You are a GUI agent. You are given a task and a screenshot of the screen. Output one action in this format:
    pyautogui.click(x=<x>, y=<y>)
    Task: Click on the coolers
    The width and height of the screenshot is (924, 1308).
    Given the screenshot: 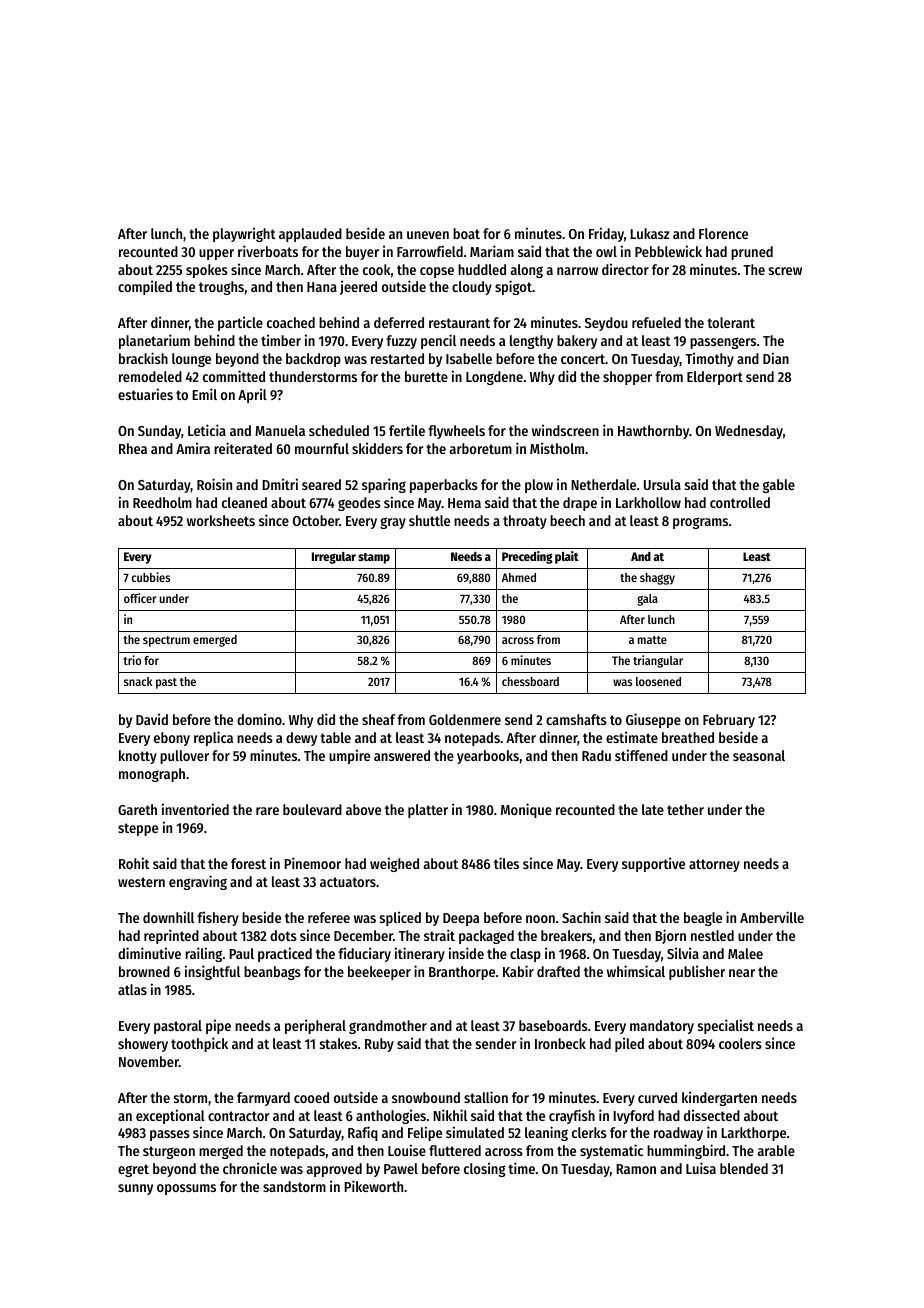 What is the action you would take?
    pyautogui.click(x=740, y=1043)
